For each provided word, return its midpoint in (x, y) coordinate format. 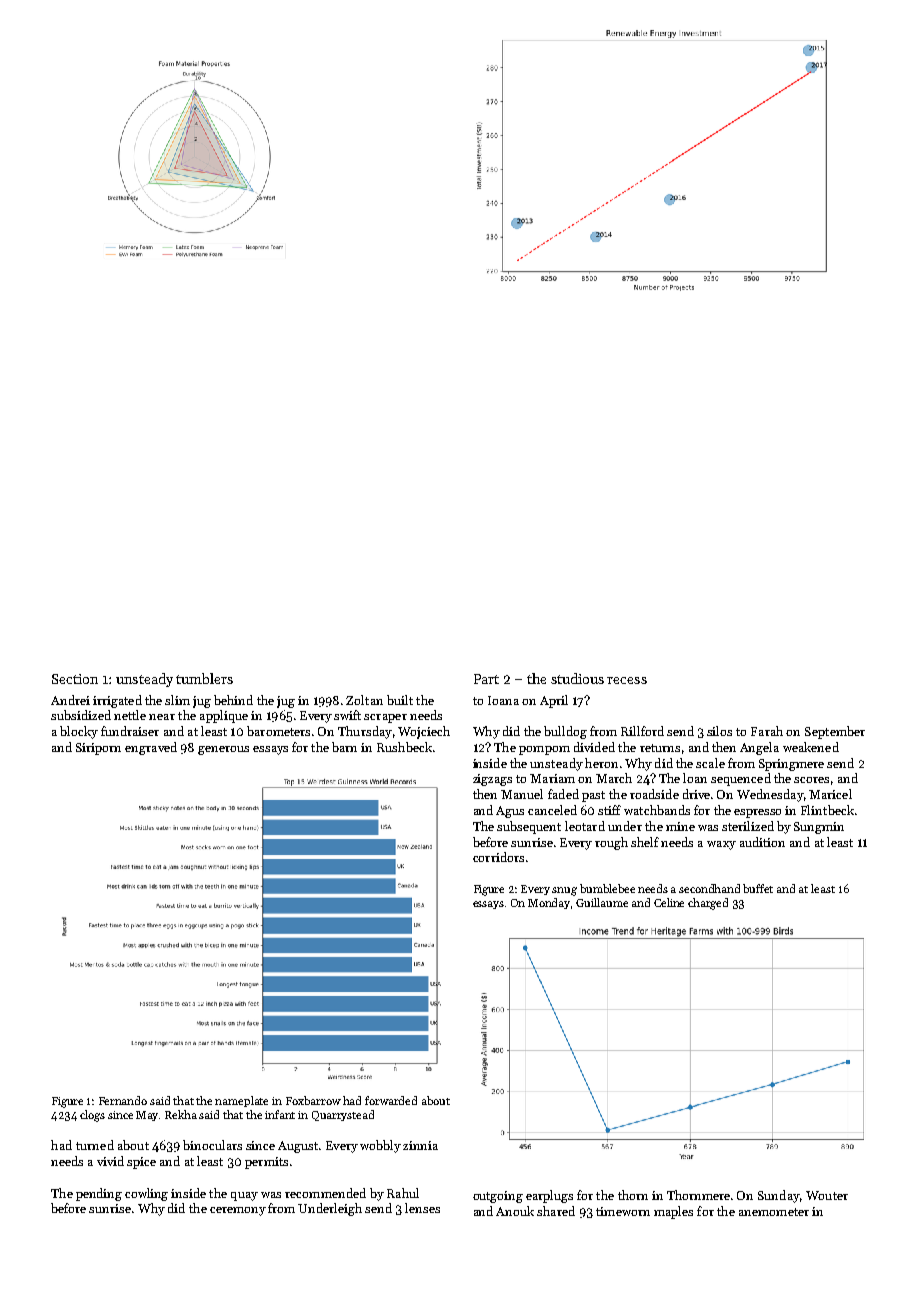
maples (673, 1212)
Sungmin (819, 828)
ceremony (238, 1211)
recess (627, 680)
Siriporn (98, 749)
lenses (422, 1208)
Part (486, 679)
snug (564, 891)
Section (75, 679)
